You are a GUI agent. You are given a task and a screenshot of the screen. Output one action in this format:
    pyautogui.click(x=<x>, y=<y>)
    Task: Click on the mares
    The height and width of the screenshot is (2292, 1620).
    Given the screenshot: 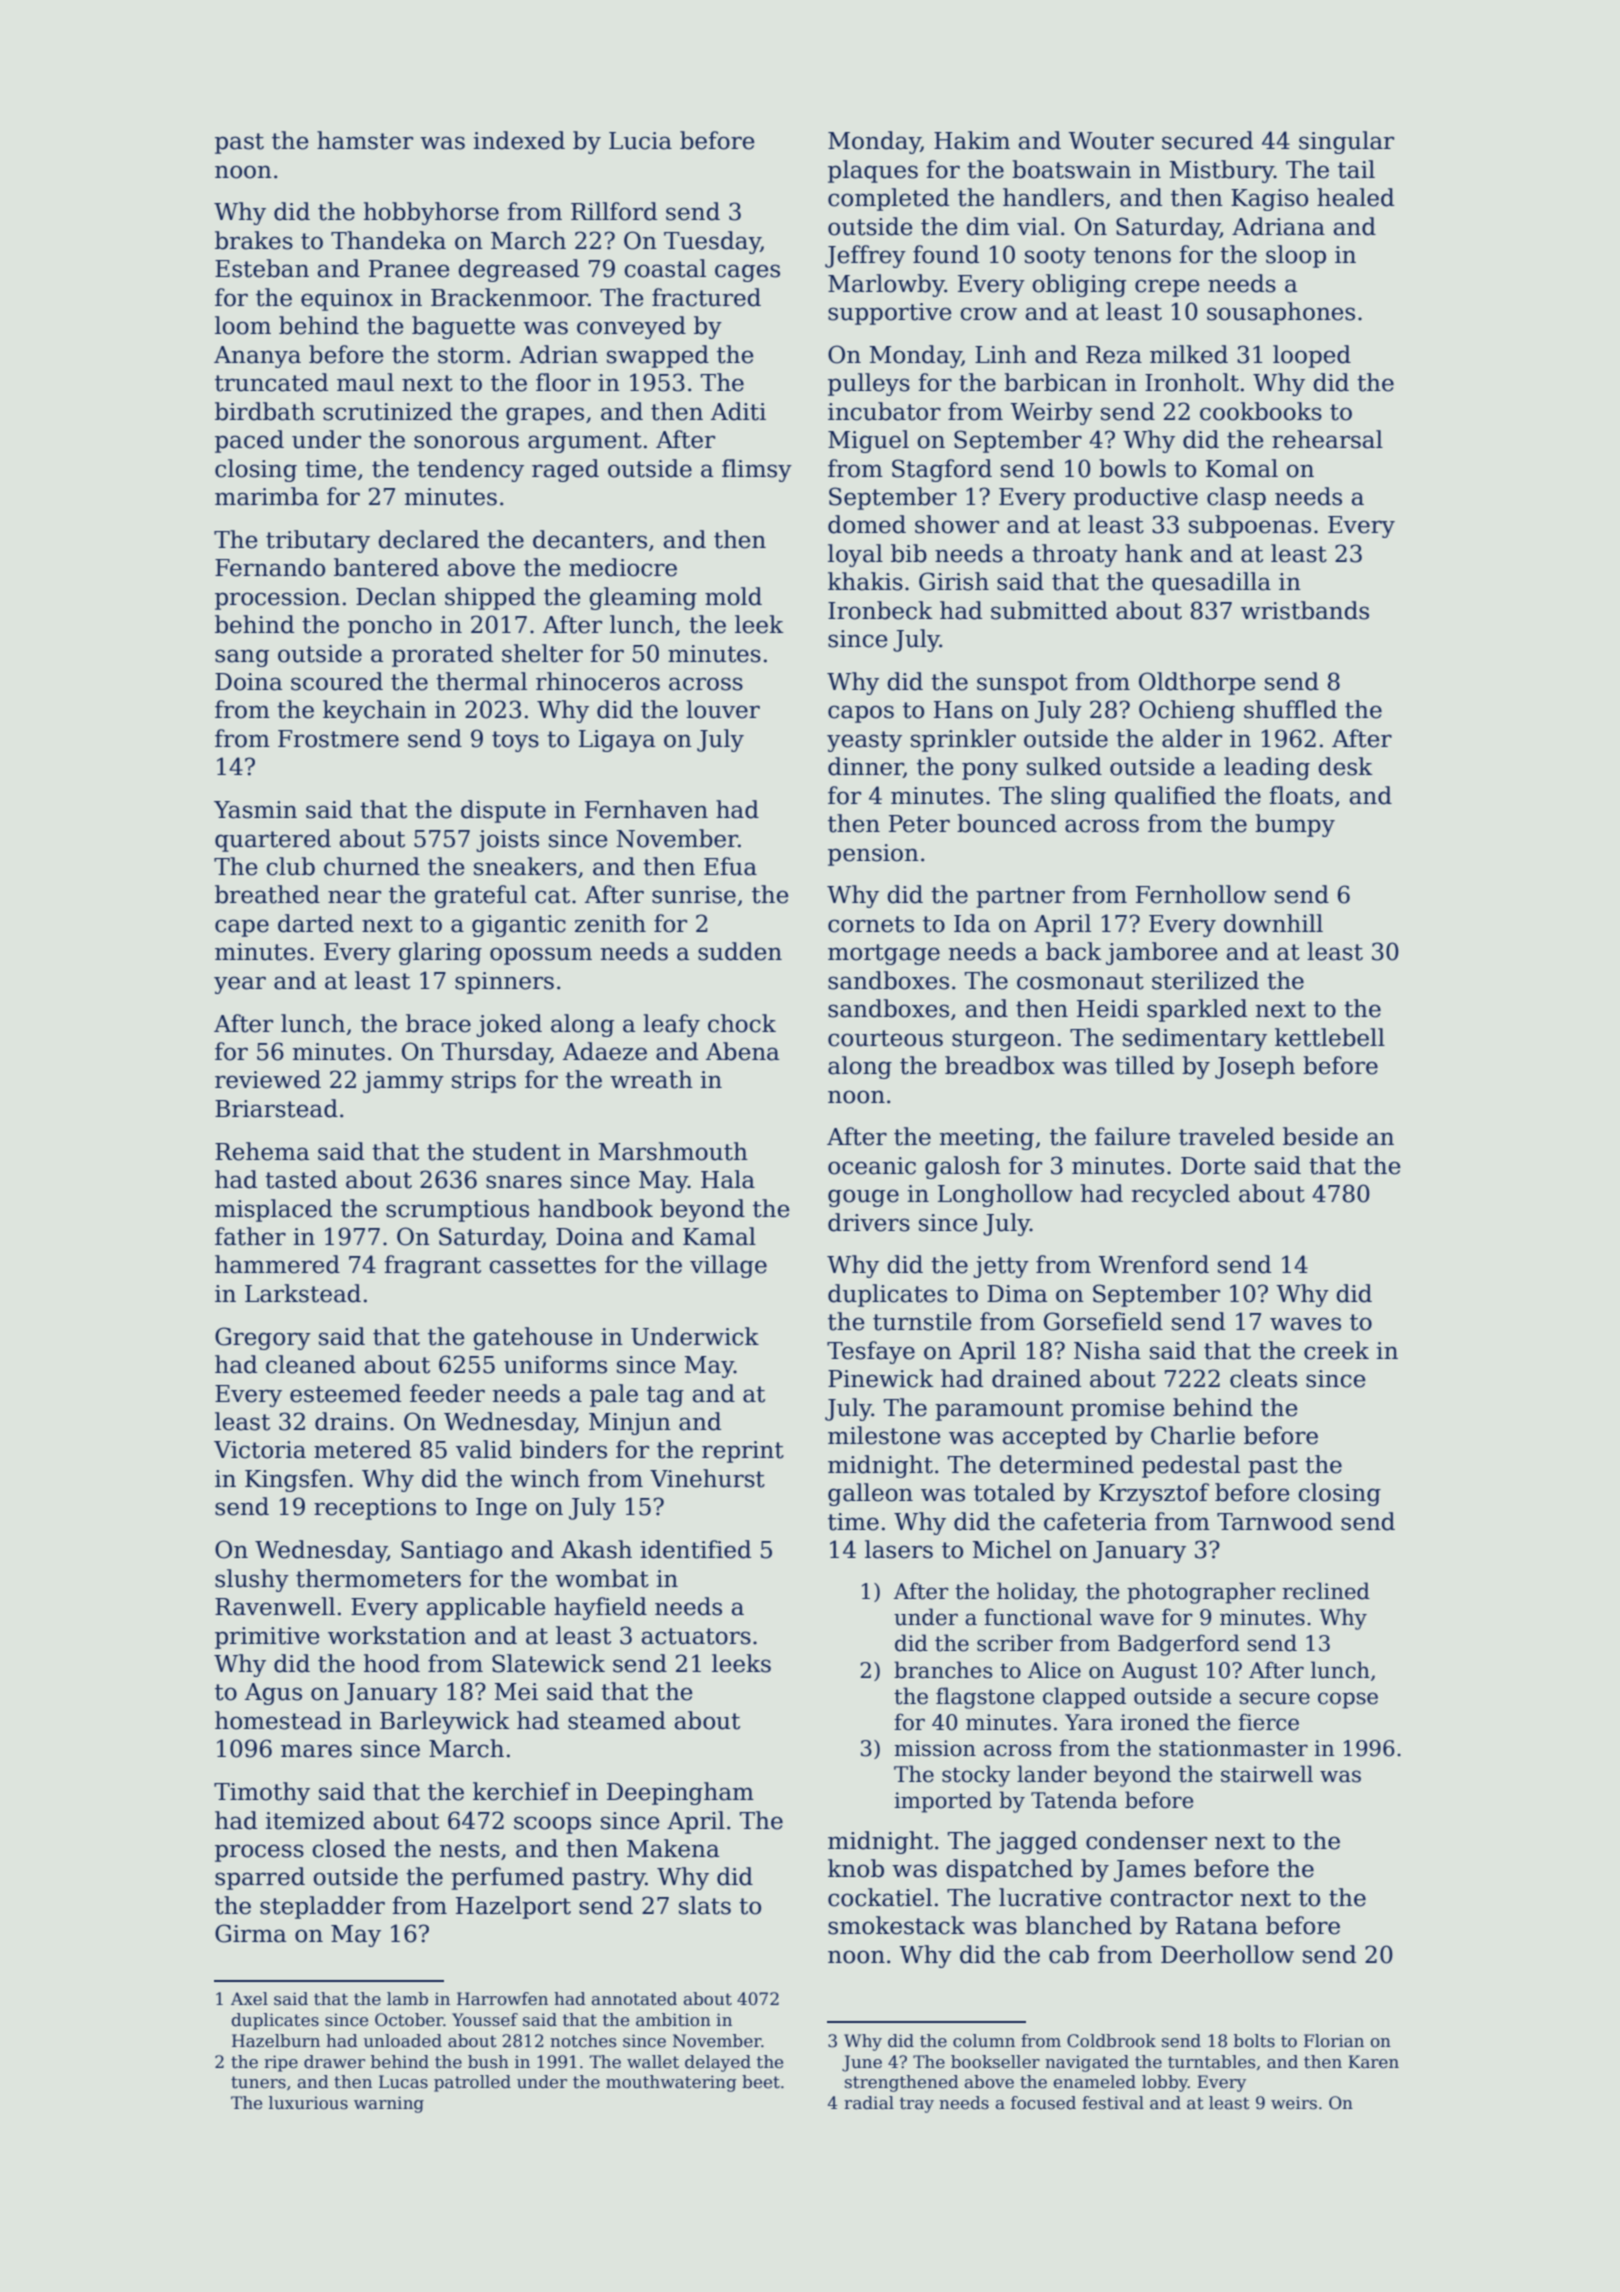 What is the action you would take?
    pyautogui.click(x=316, y=1751)
